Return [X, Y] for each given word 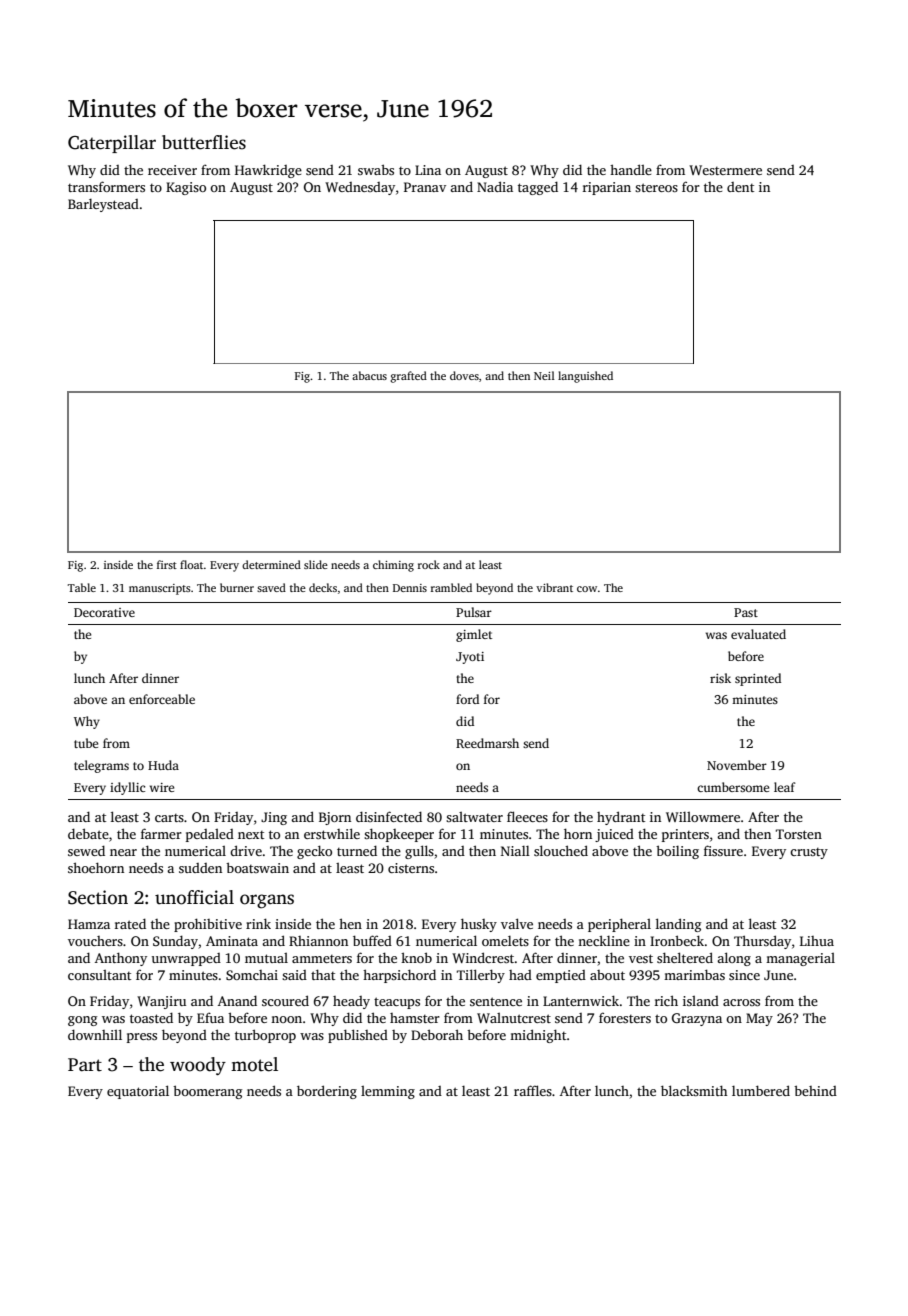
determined [271, 564]
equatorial [138, 1092]
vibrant [554, 587]
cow [587, 589]
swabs [376, 169]
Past [746, 612]
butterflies [204, 142]
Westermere [725, 170]
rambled [451, 587]
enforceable [162, 699]
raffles [533, 1090]
